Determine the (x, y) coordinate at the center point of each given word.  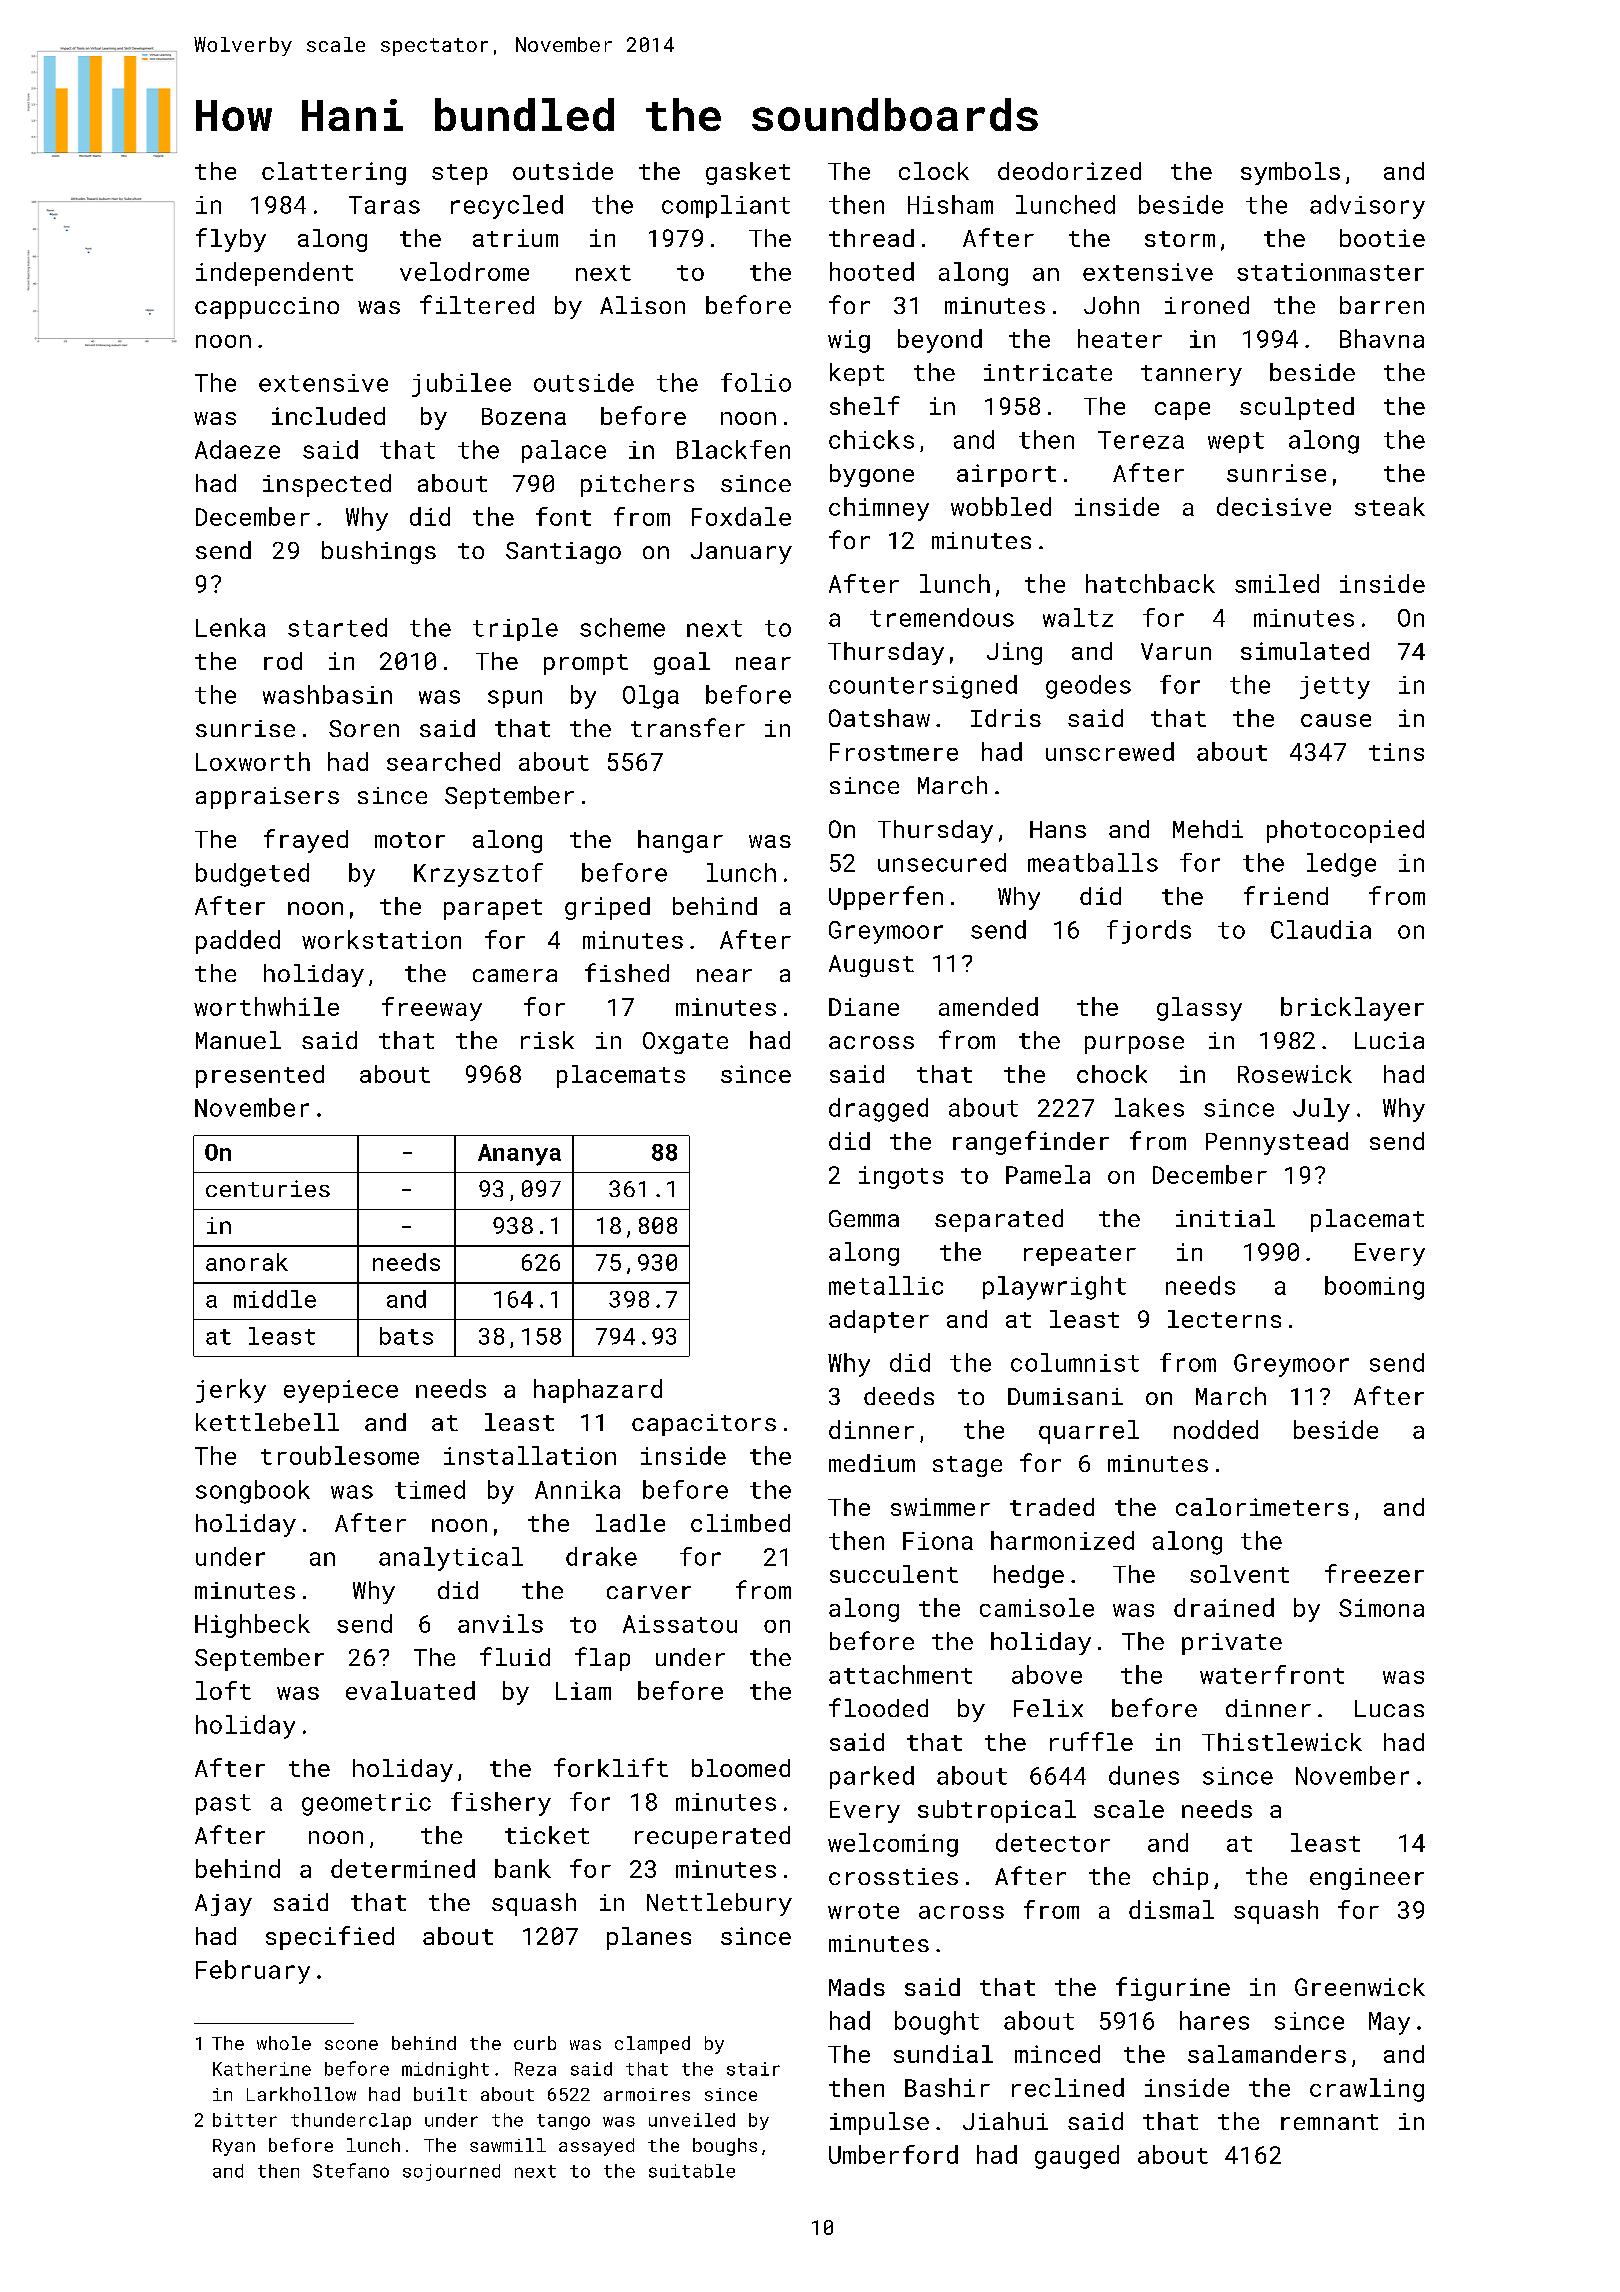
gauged (1077, 2157)
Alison (642, 305)
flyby (231, 240)
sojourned (451, 2172)
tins (1396, 752)
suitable (692, 2171)
